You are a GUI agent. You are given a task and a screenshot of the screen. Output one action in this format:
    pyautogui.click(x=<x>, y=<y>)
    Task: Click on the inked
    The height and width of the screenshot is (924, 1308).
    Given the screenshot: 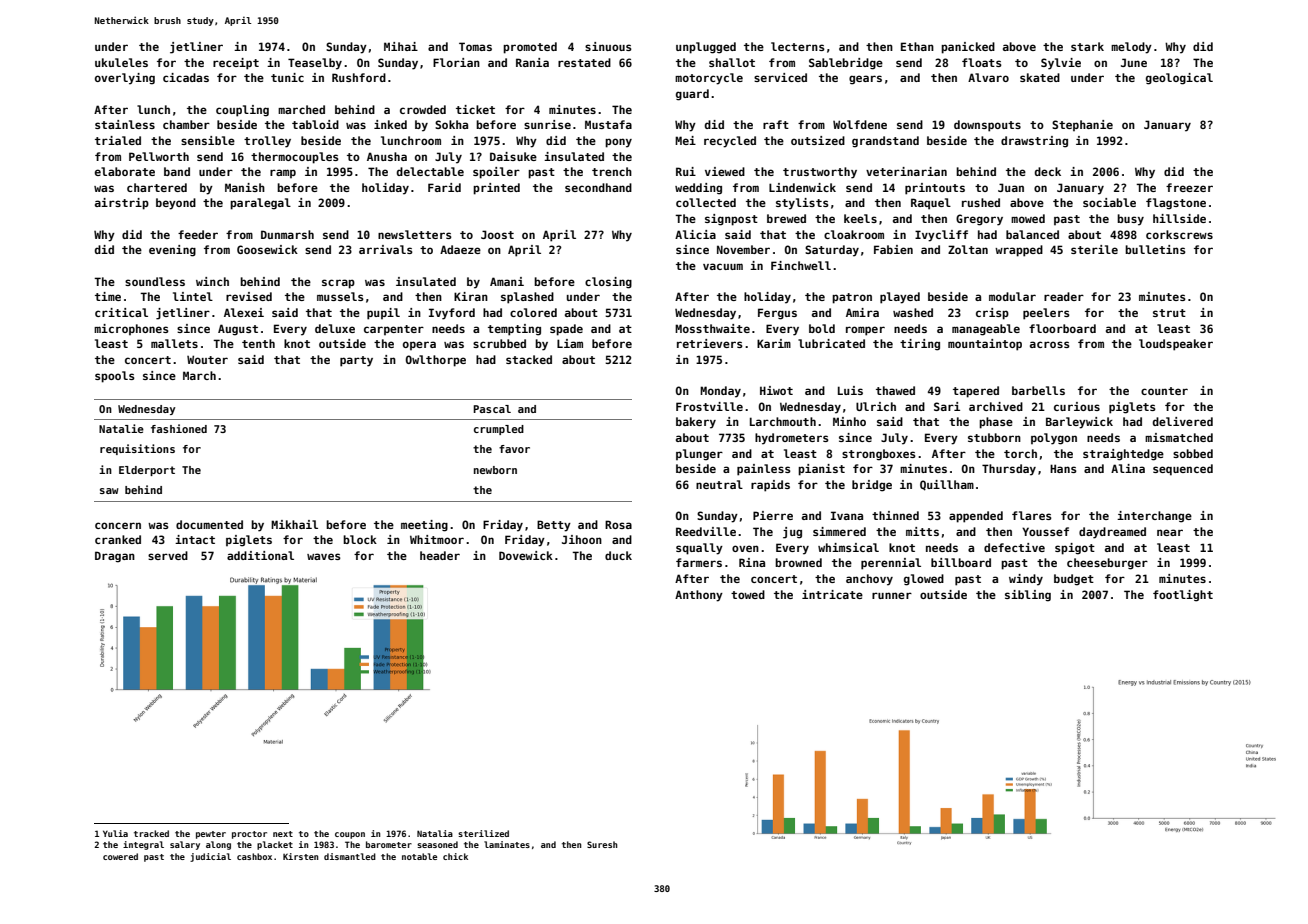 What is the action you would take?
    pyautogui.click(x=390, y=124)
